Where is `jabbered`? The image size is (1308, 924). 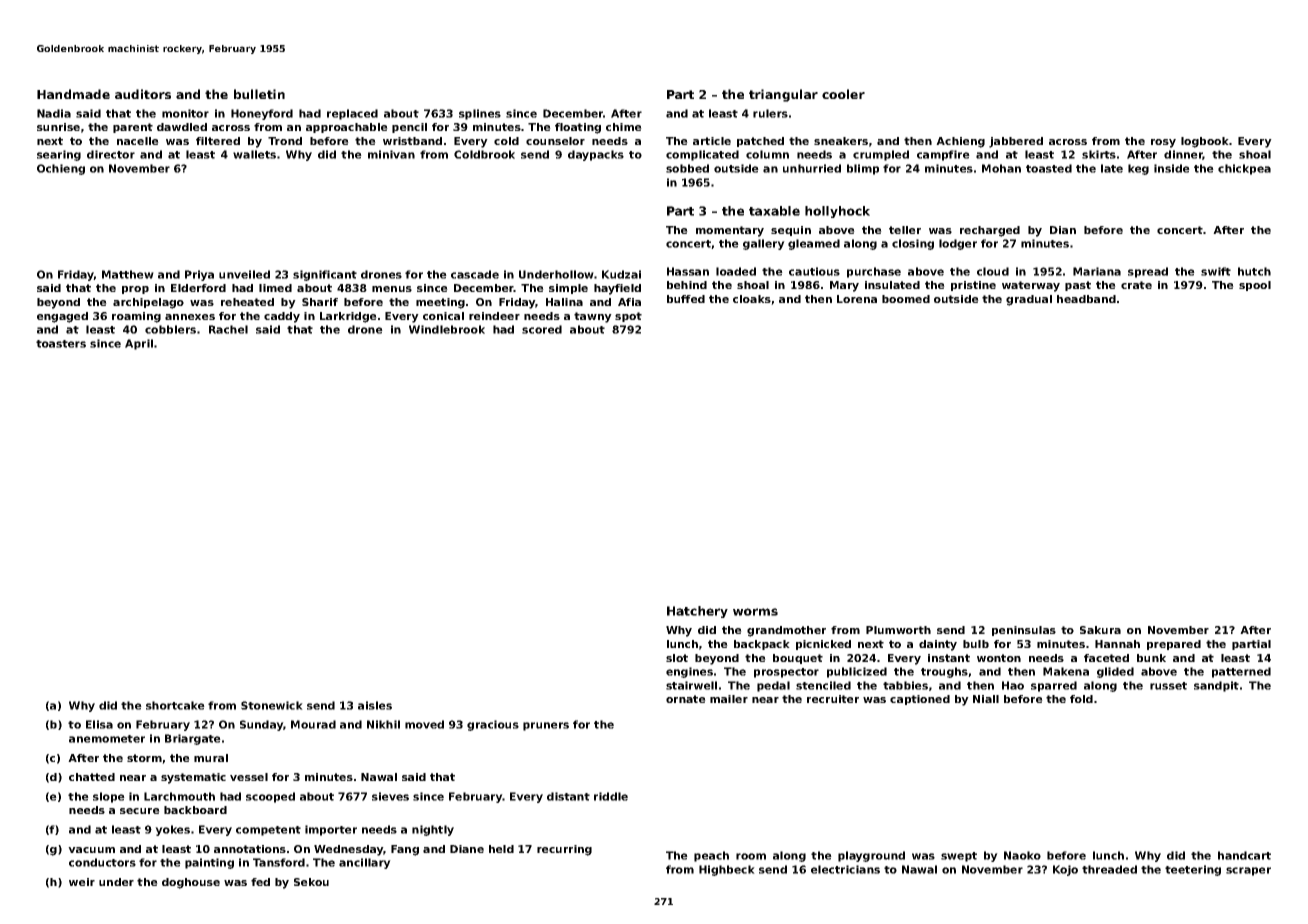 jabbered is located at coordinates (1016, 142).
